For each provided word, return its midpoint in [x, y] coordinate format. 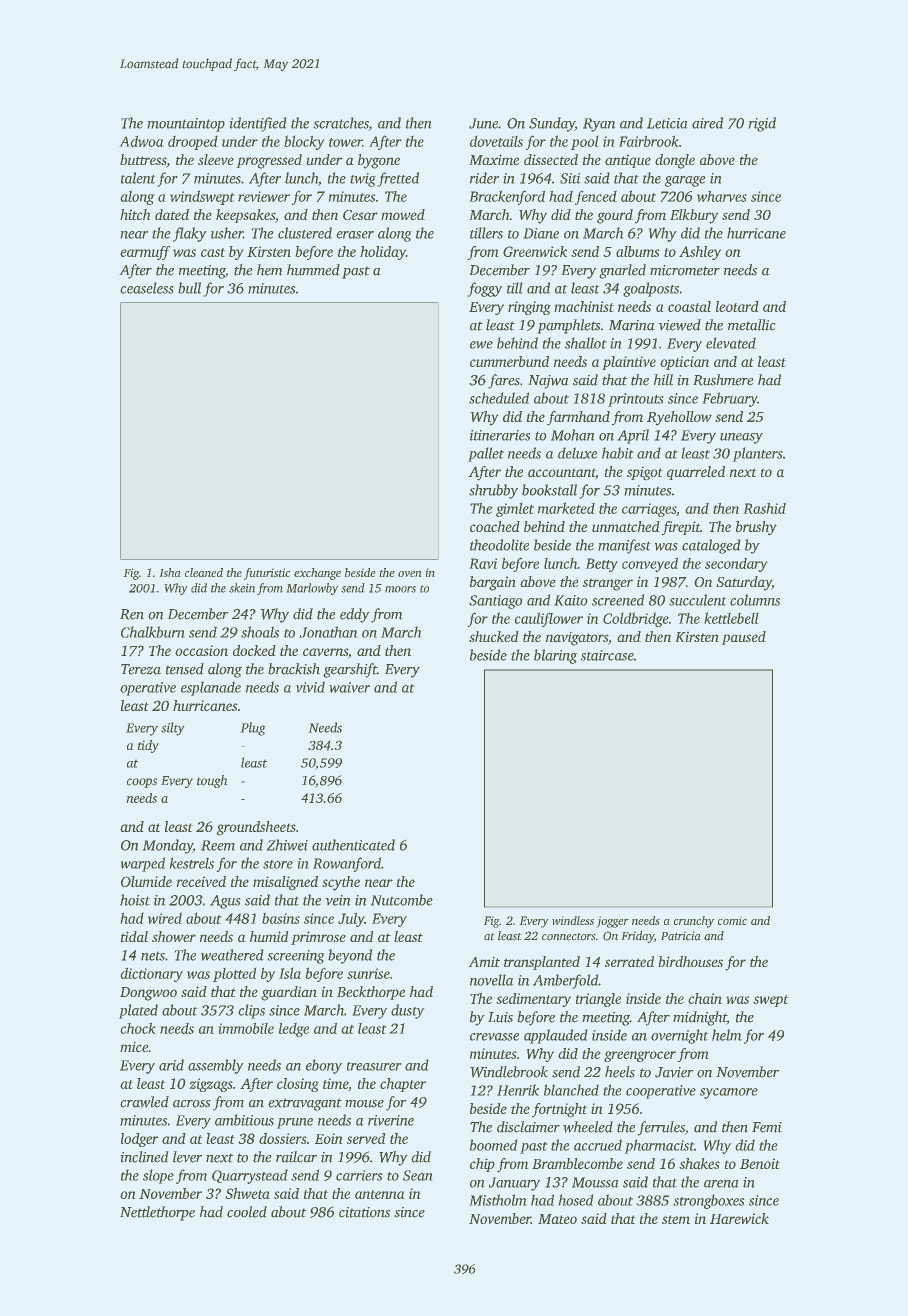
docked [254, 650]
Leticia [667, 123]
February [730, 399]
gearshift [350, 670]
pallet [486, 454]
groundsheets [256, 828]
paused [744, 638]
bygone [379, 161]
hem [269, 270]
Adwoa [141, 141]
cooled [247, 1212]
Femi [767, 1127]
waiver [349, 687]
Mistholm [498, 1200]
